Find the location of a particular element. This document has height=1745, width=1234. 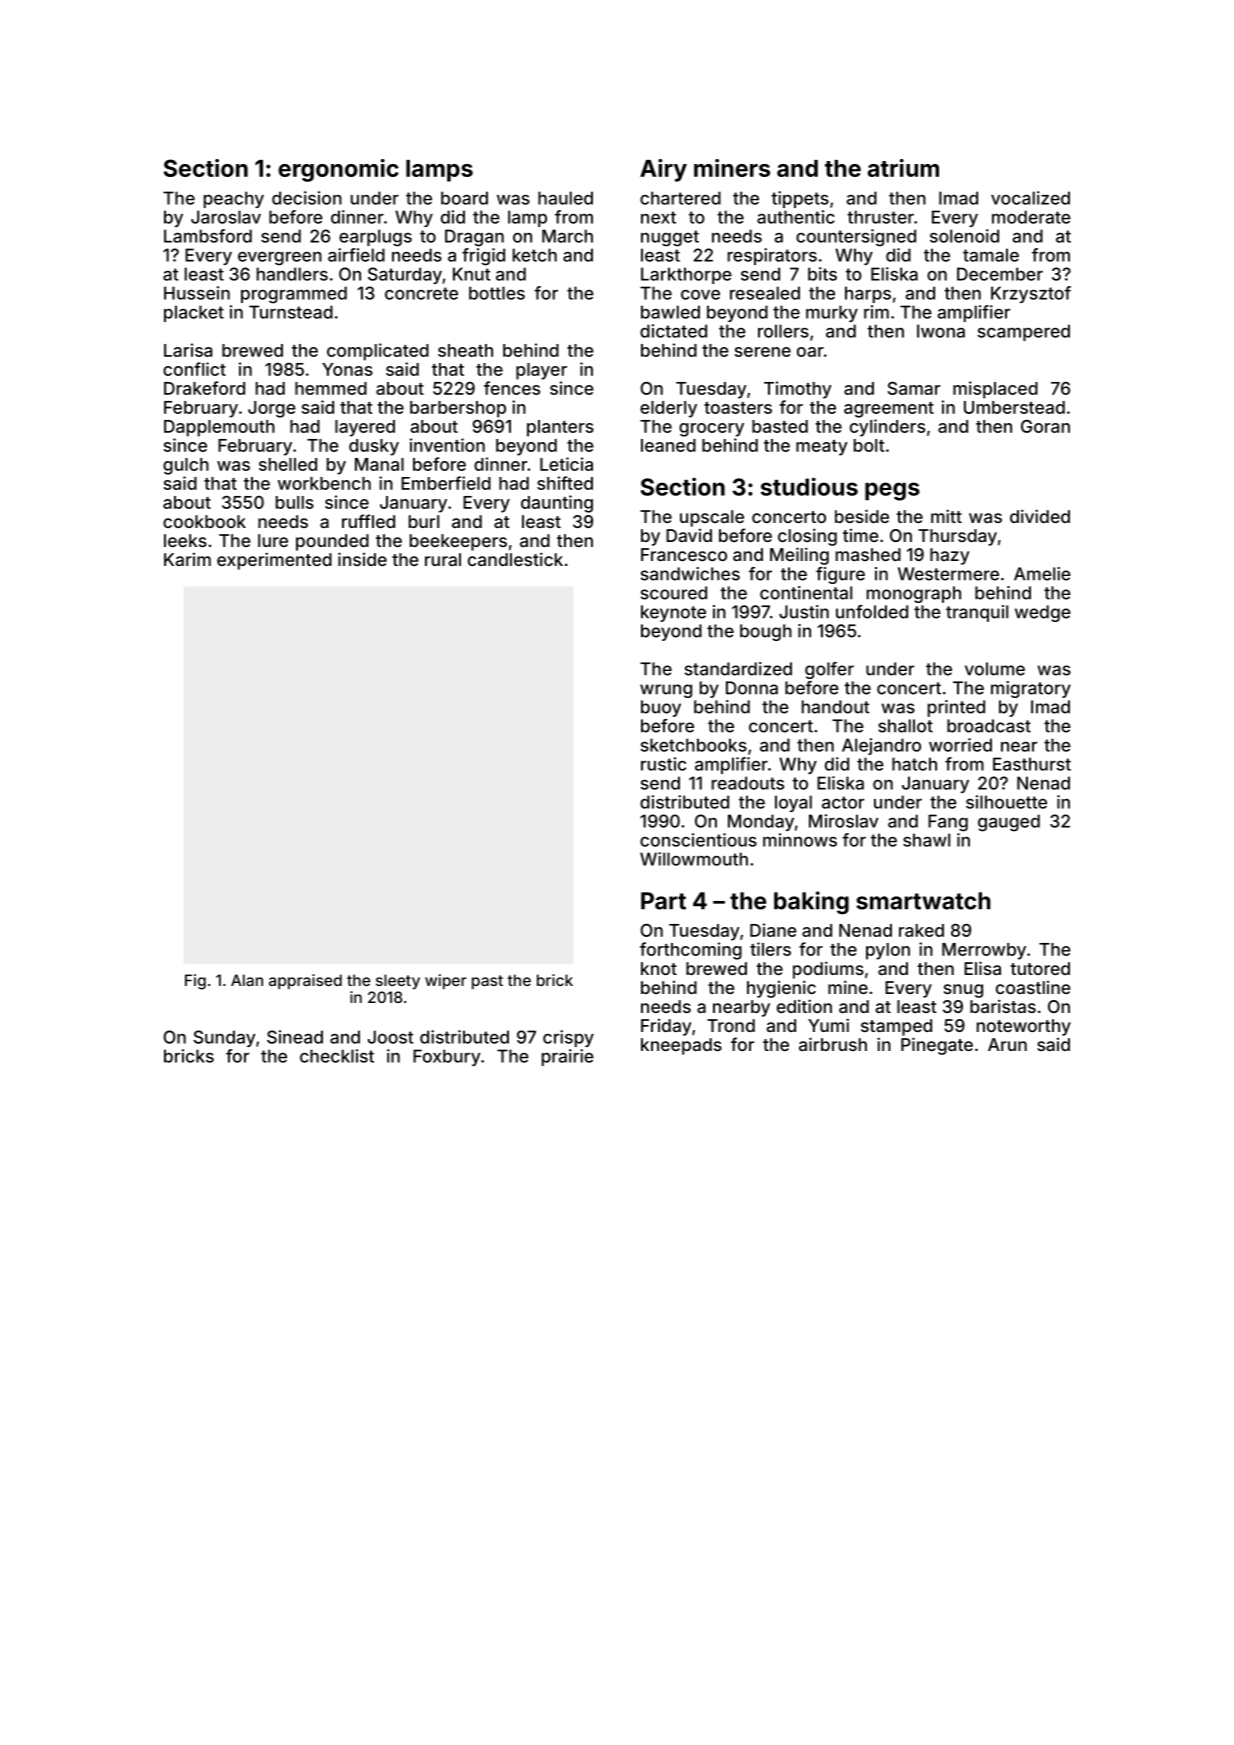

barbershop is located at coordinates (458, 409).
